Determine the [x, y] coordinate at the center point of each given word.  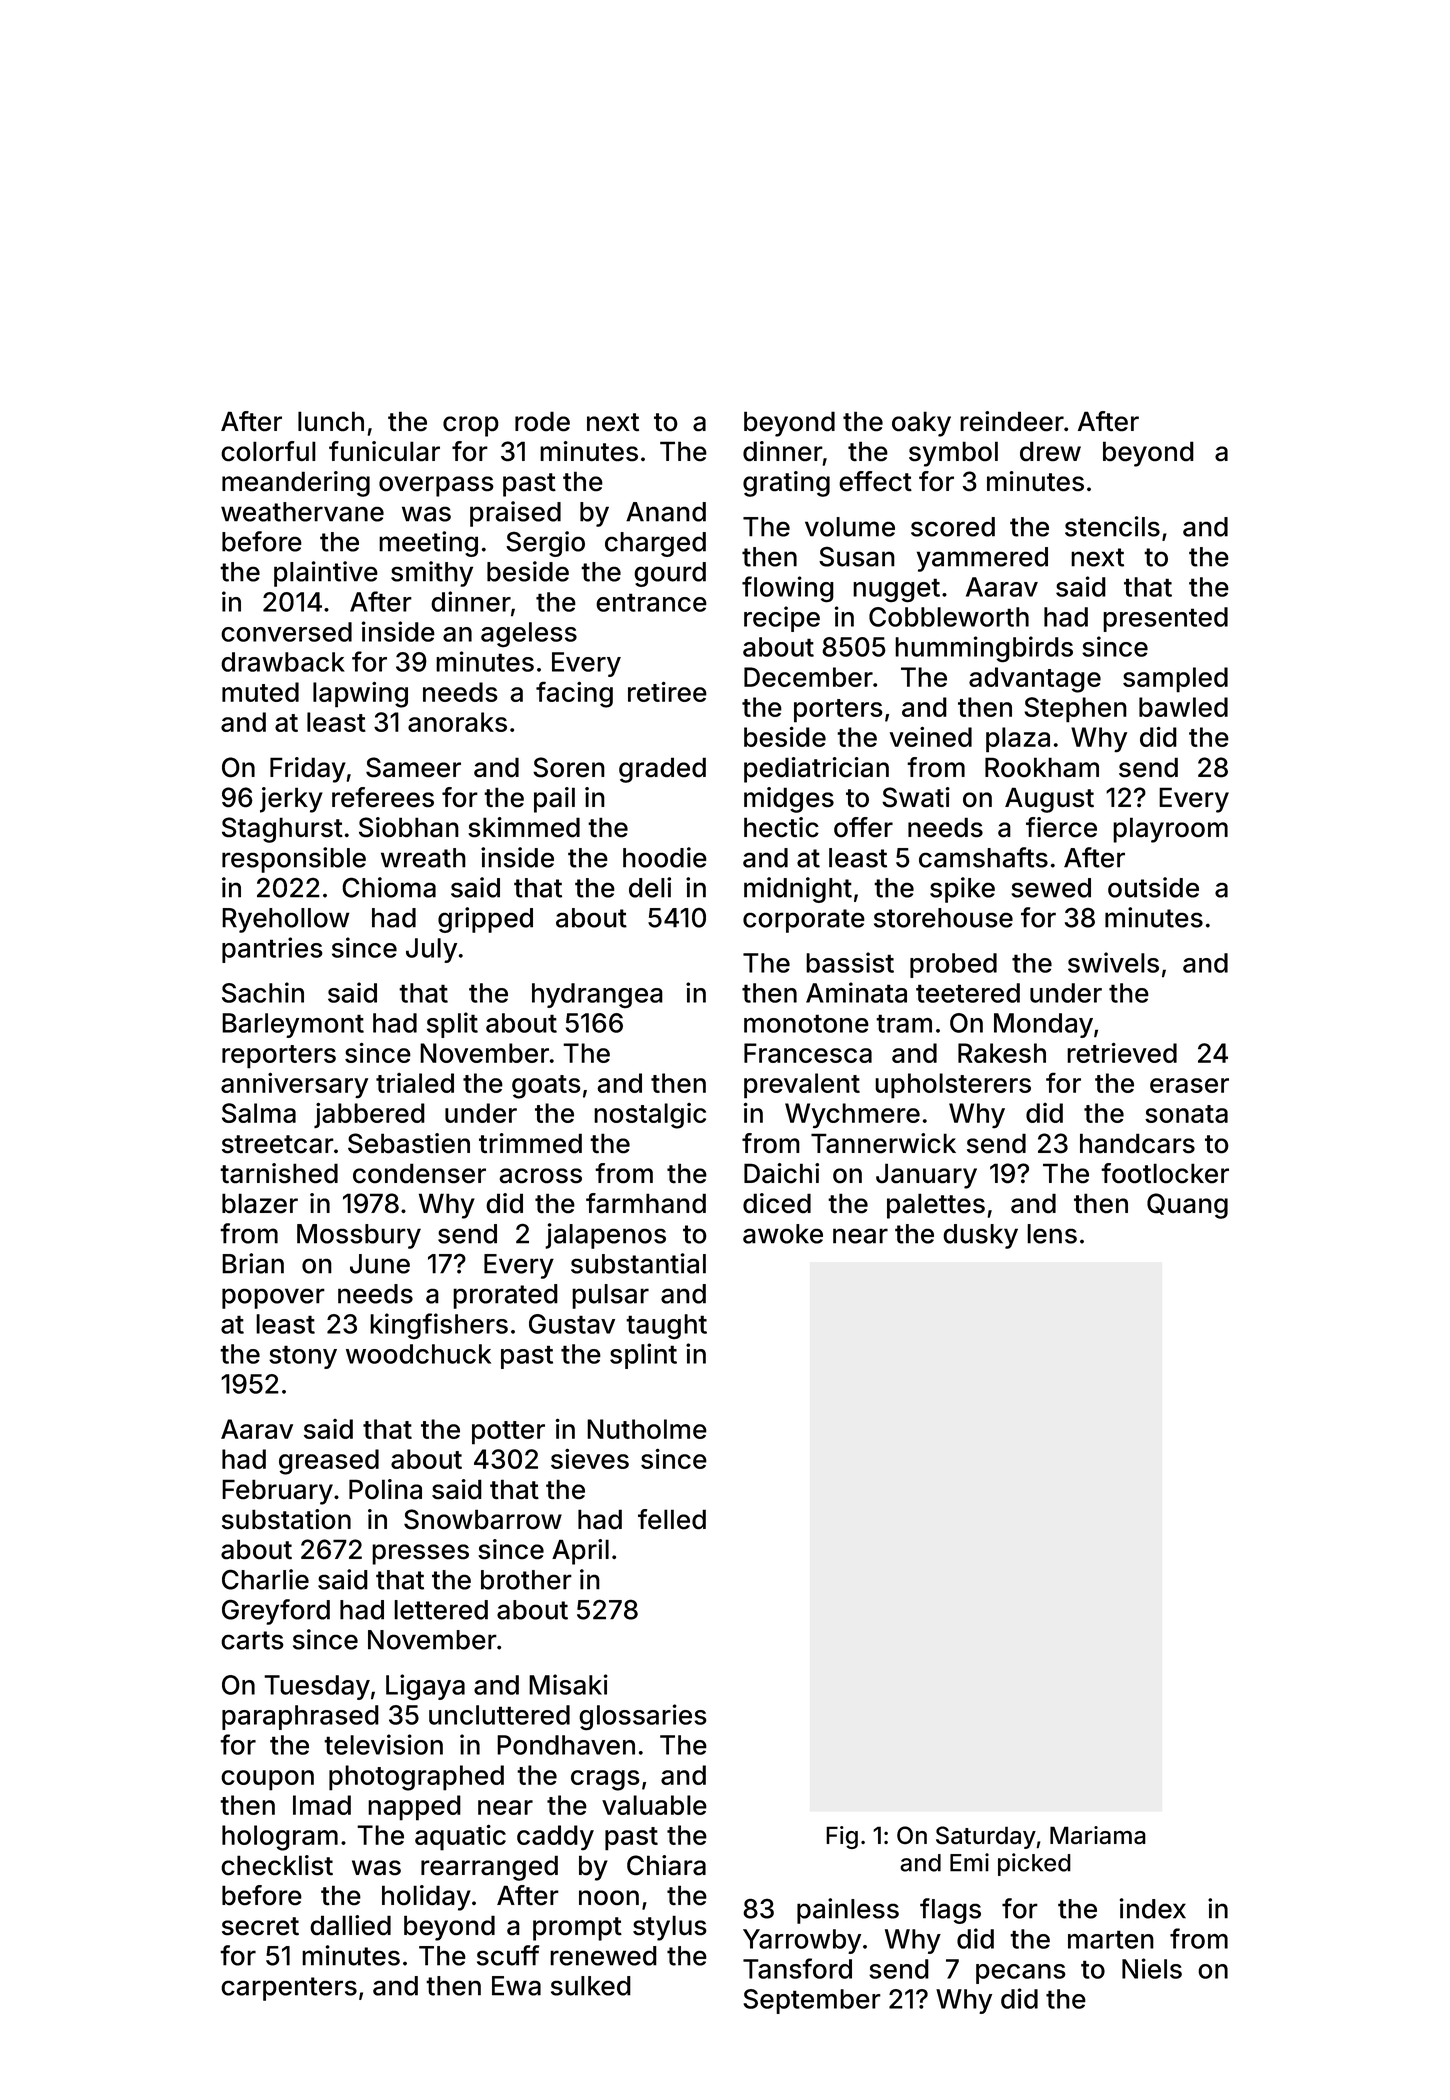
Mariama [1098, 1835]
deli [650, 887]
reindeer [1012, 421]
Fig [842, 1837]
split [452, 1025]
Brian [253, 1263]
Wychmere [852, 1116]
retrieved [1122, 1052]
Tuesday [317, 1687]
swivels [1113, 962]
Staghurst [282, 830]
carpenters [289, 1989]
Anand [666, 512]
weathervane [302, 512]
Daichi [781, 1173]
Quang [1187, 1206]
